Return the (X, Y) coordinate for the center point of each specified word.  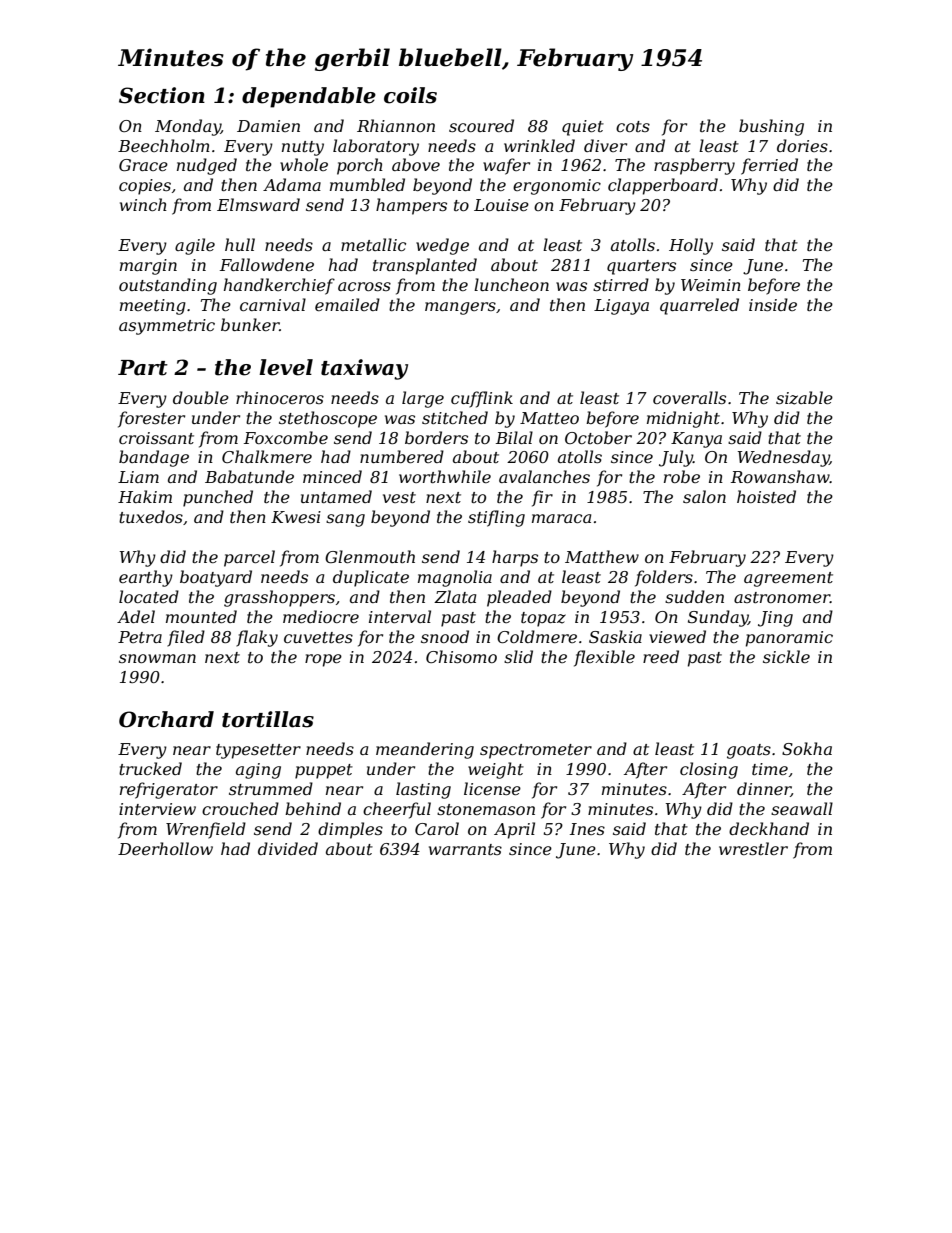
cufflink (482, 399)
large (423, 399)
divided (288, 848)
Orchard (166, 719)
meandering (425, 750)
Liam (138, 477)
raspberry (694, 166)
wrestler (753, 848)
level (286, 367)
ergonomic (557, 187)
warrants (465, 849)
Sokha (807, 748)
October (598, 437)
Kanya (696, 440)
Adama (292, 184)
